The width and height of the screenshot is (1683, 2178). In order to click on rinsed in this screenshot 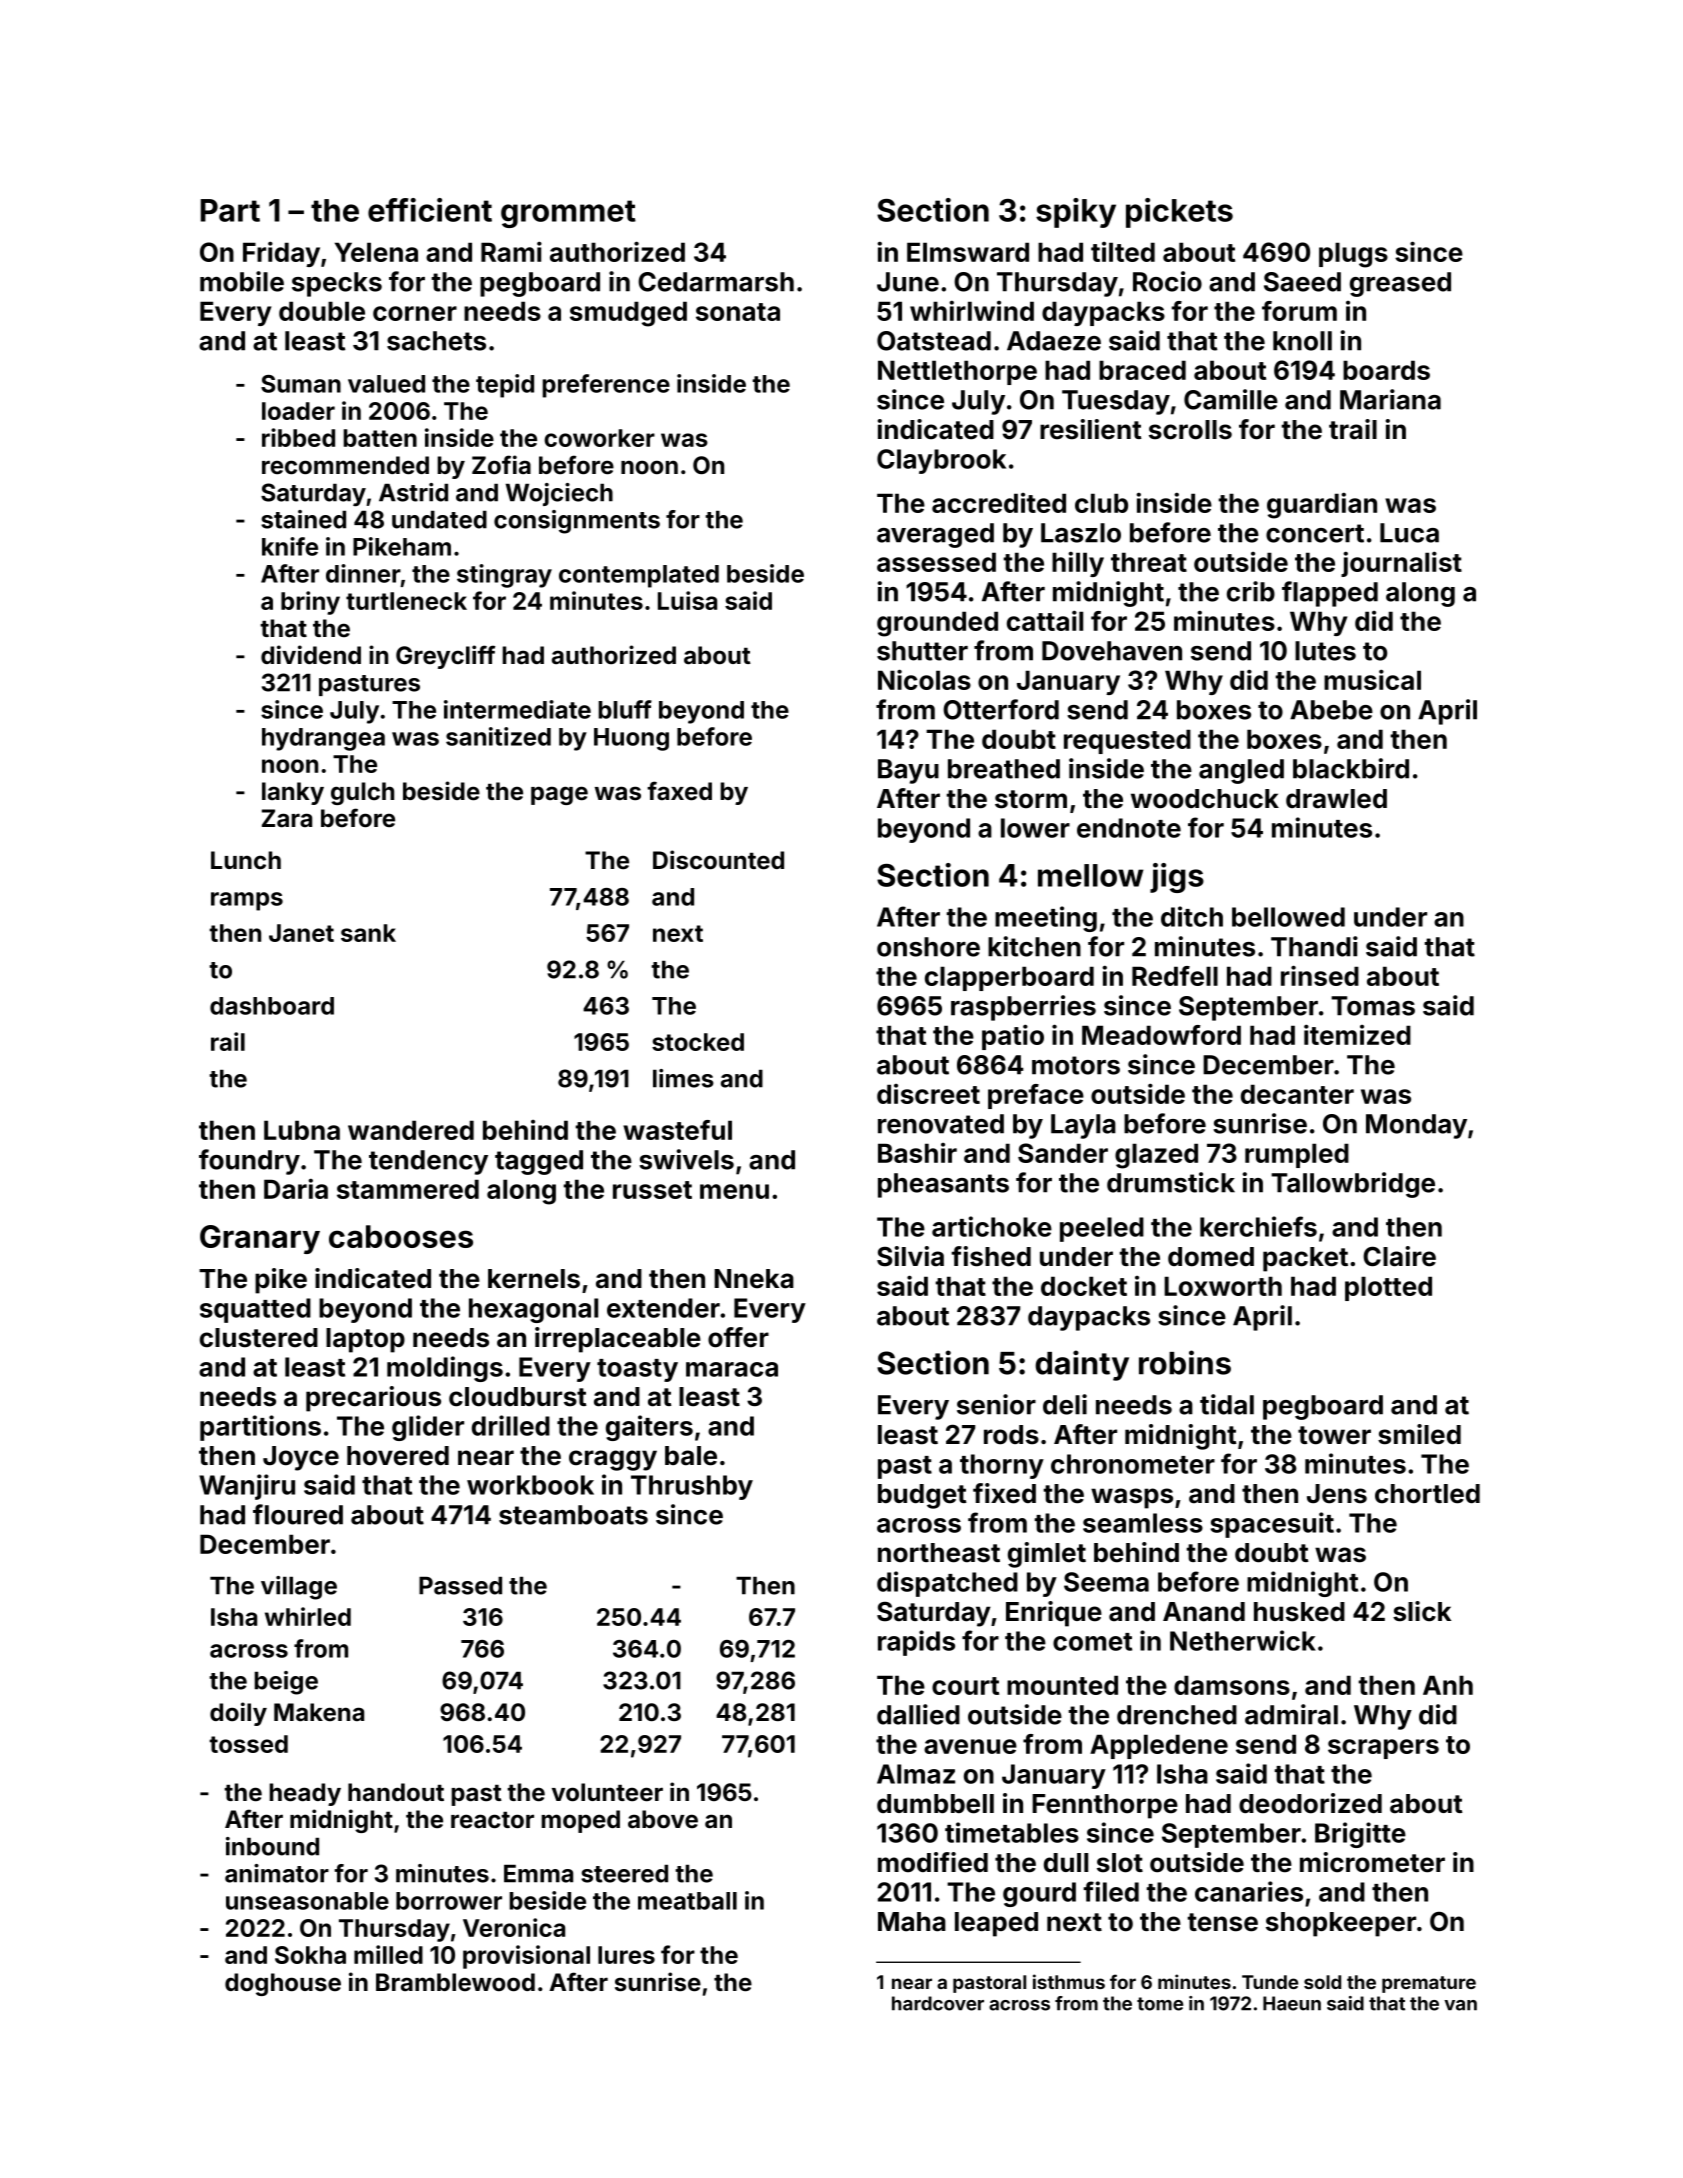, I will do `click(1320, 975)`.
